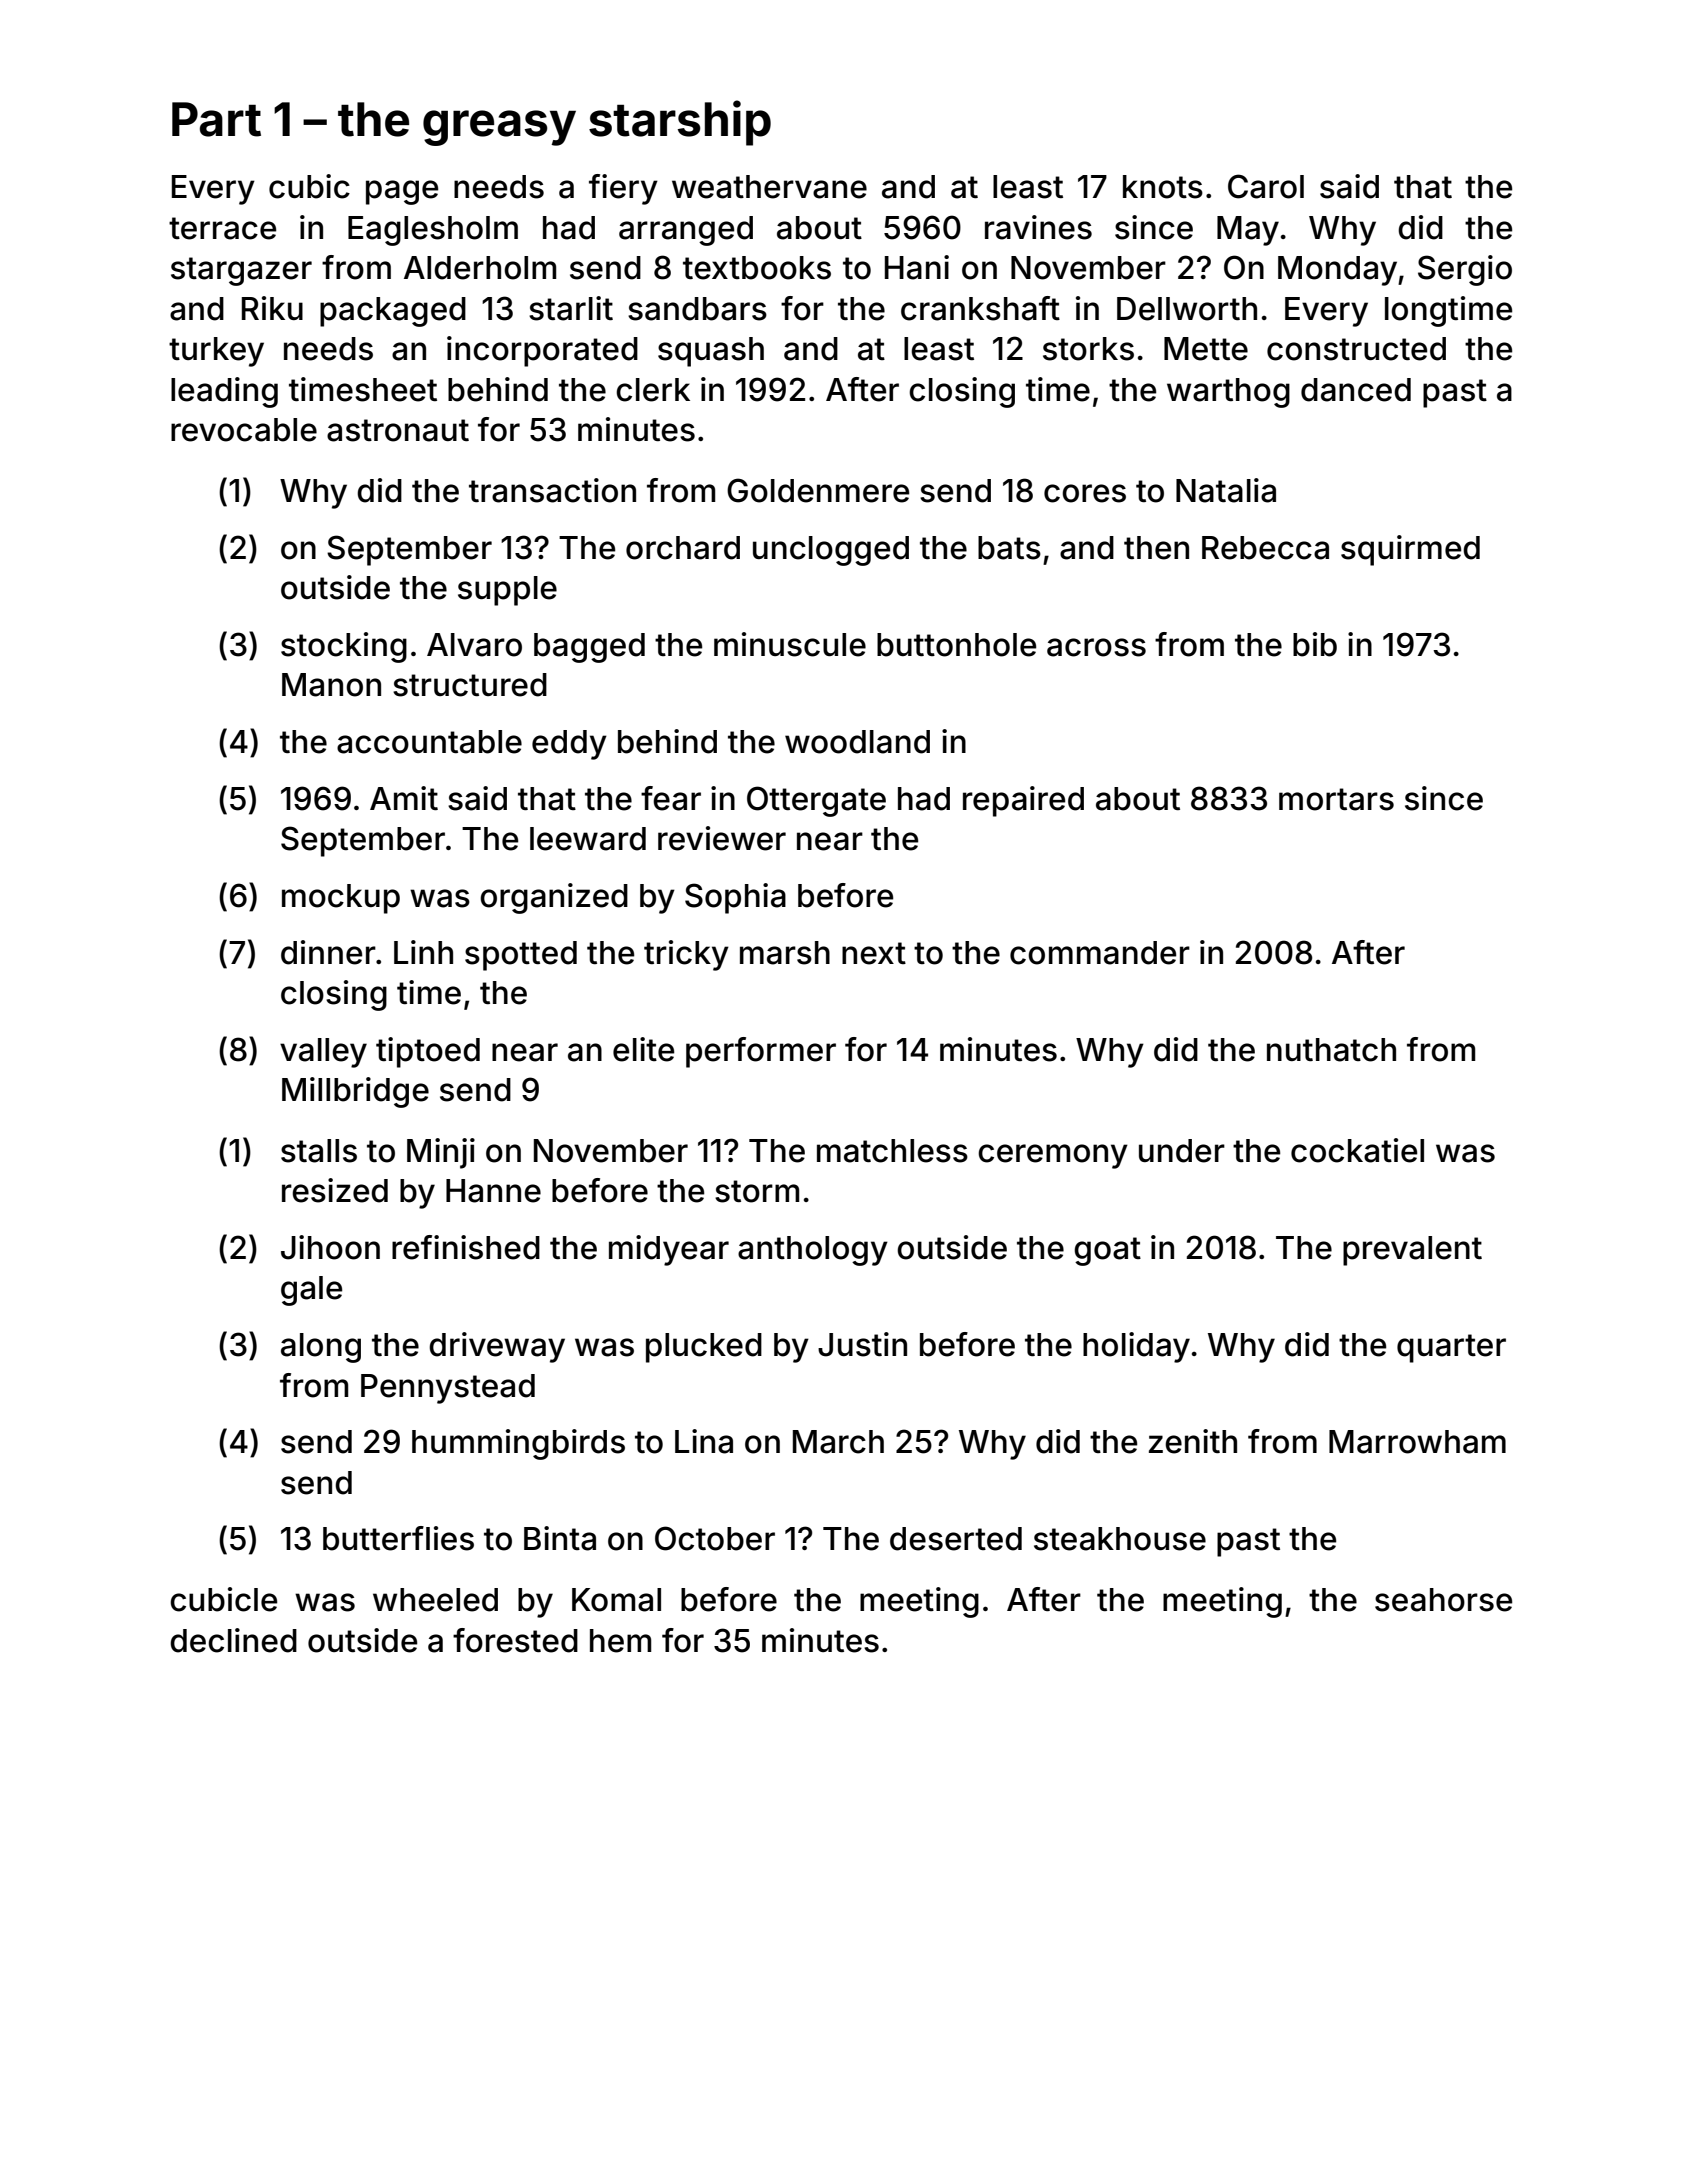 The height and width of the screenshot is (2178, 1683). Describe the element at coordinates (1120, 1539) in the screenshot. I see `steakhouse` at that location.
